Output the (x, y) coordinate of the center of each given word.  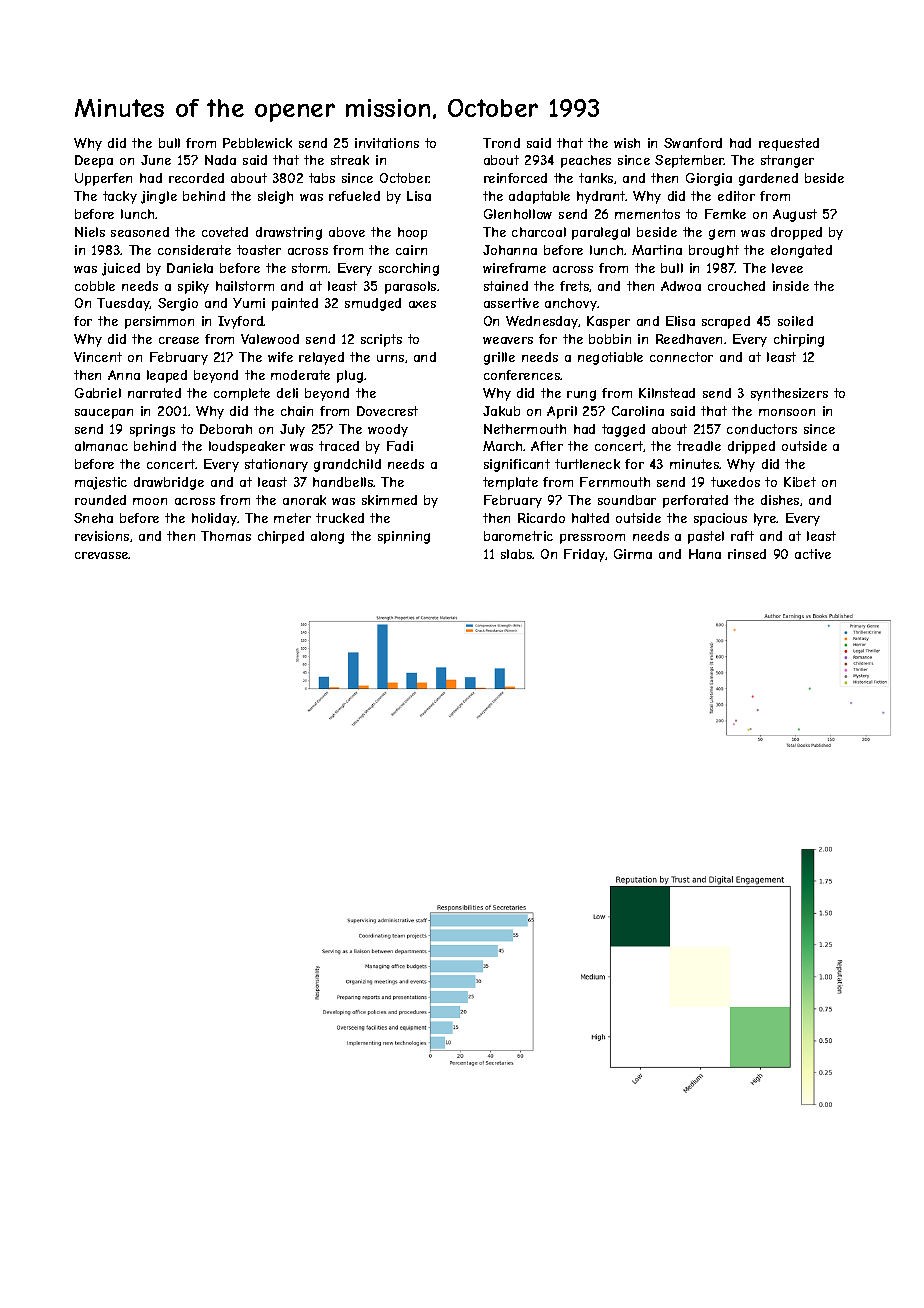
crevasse (102, 555)
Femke (725, 214)
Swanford (693, 143)
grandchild (347, 465)
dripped (751, 447)
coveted (225, 232)
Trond (501, 143)
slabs (517, 554)
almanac (101, 446)
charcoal (539, 232)
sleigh (275, 197)
